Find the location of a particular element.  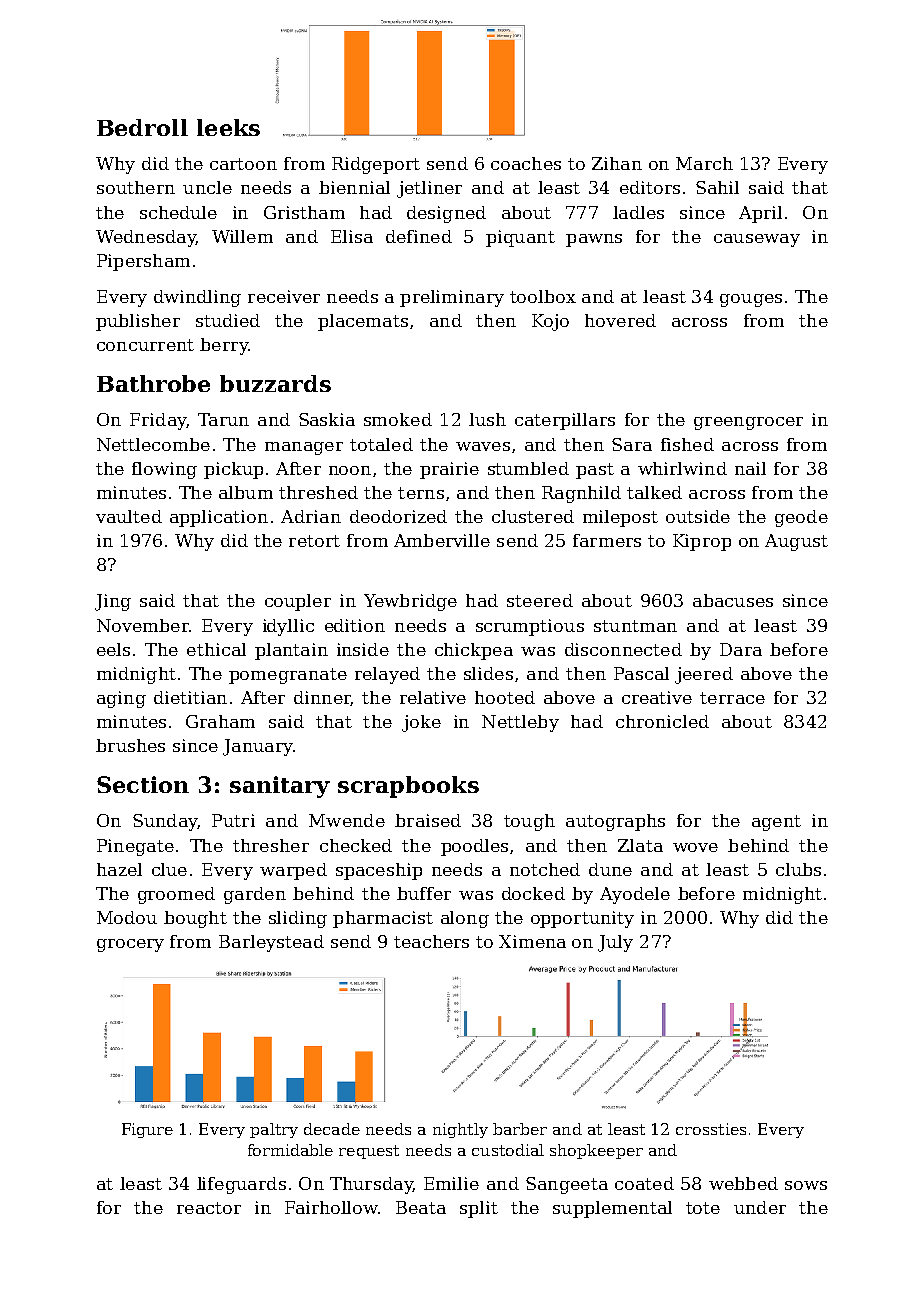

Putri is located at coordinates (233, 820).
